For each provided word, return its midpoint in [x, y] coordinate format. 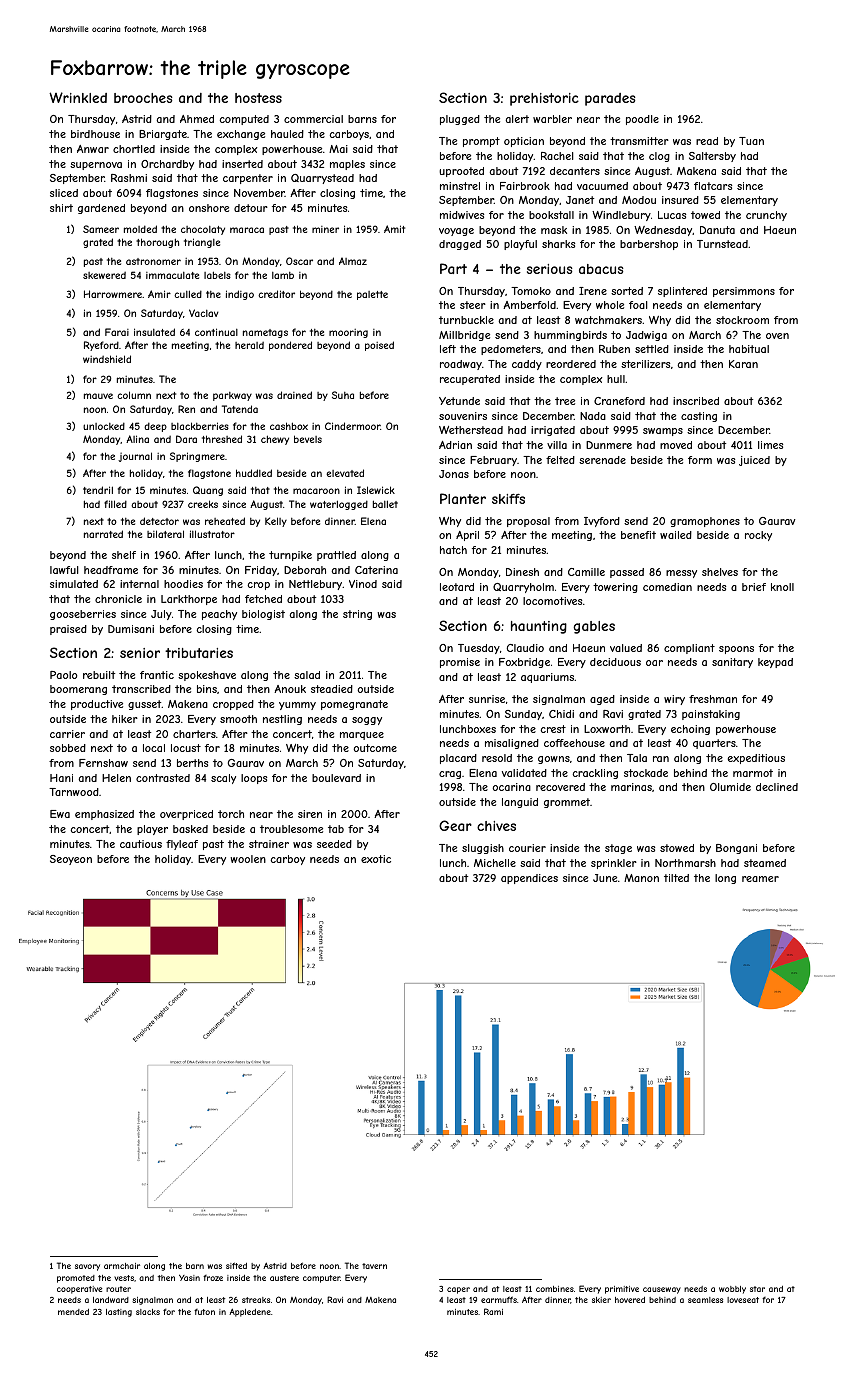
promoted [76, 1279]
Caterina [376, 570]
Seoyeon [71, 860]
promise [460, 663]
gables [594, 627]
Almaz [353, 261]
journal [135, 457]
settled [652, 349]
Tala [637, 758]
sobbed [68, 748]
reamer [760, 879]
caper [458, 1290]
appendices [529, 879]
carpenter [248, 179]
